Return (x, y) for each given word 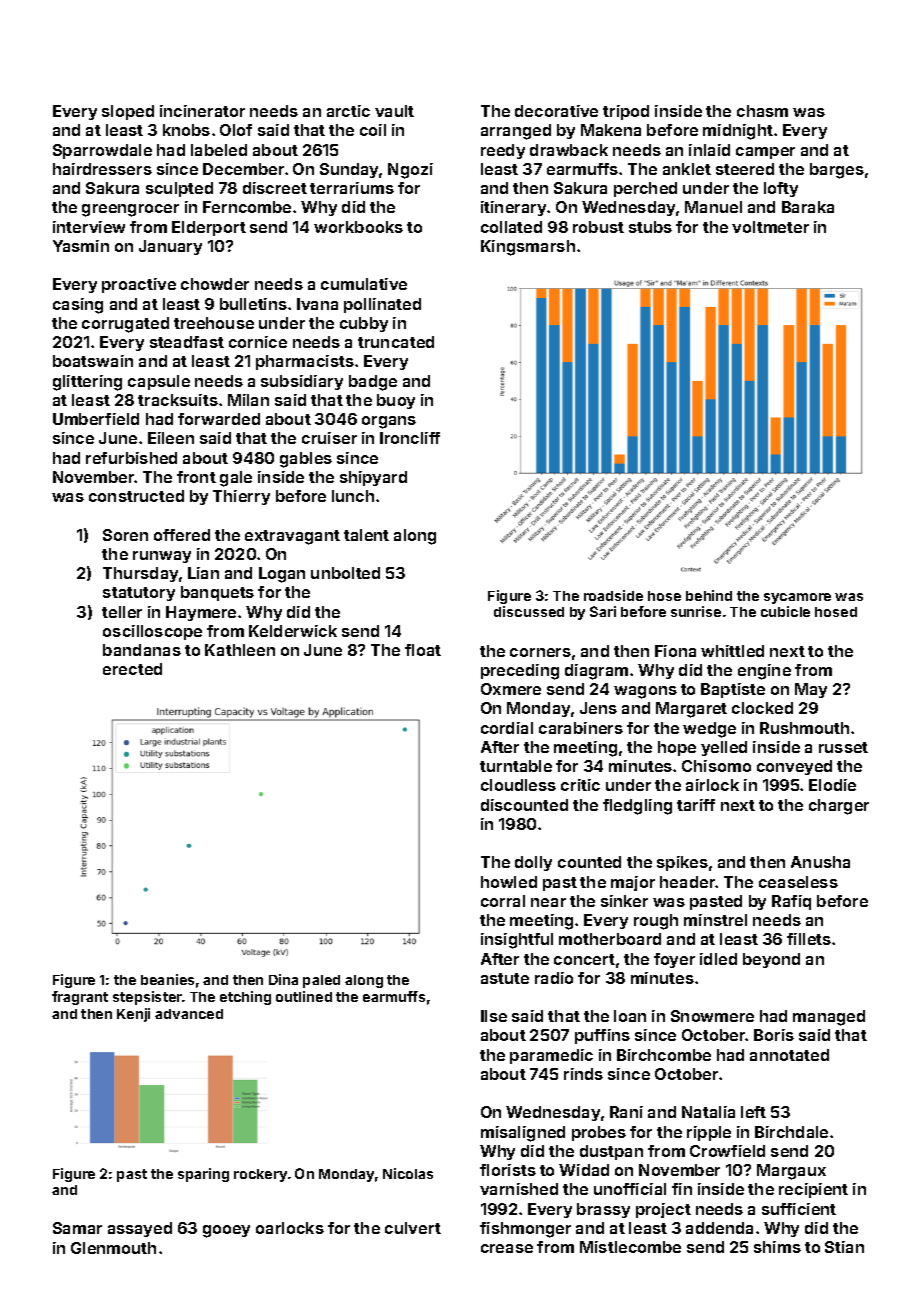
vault (394, 111)
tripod (626, 112)
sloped (128, 112)
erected (132, 669)
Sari (603, 611)
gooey (226, 1231)
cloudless (518, 785)
